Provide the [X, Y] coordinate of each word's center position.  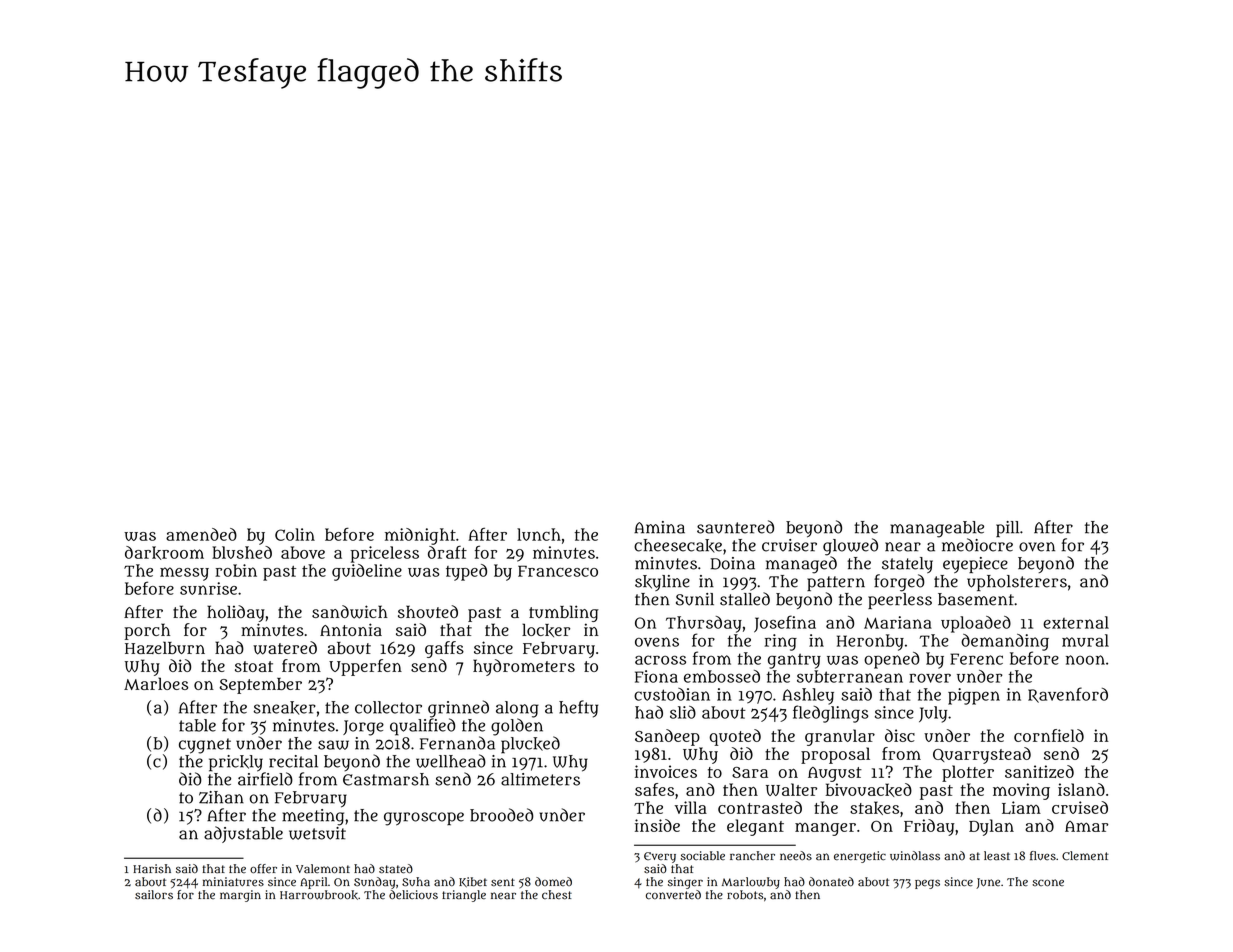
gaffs [444, 649]
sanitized [1039, 771]
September [260, 686]
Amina [659, 527]
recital [293, 761]
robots [745, 894]
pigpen [974, 696]
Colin [295, 534]
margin [240, 896]
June [988, 883]
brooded [501, 815]
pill [1007, 529]
